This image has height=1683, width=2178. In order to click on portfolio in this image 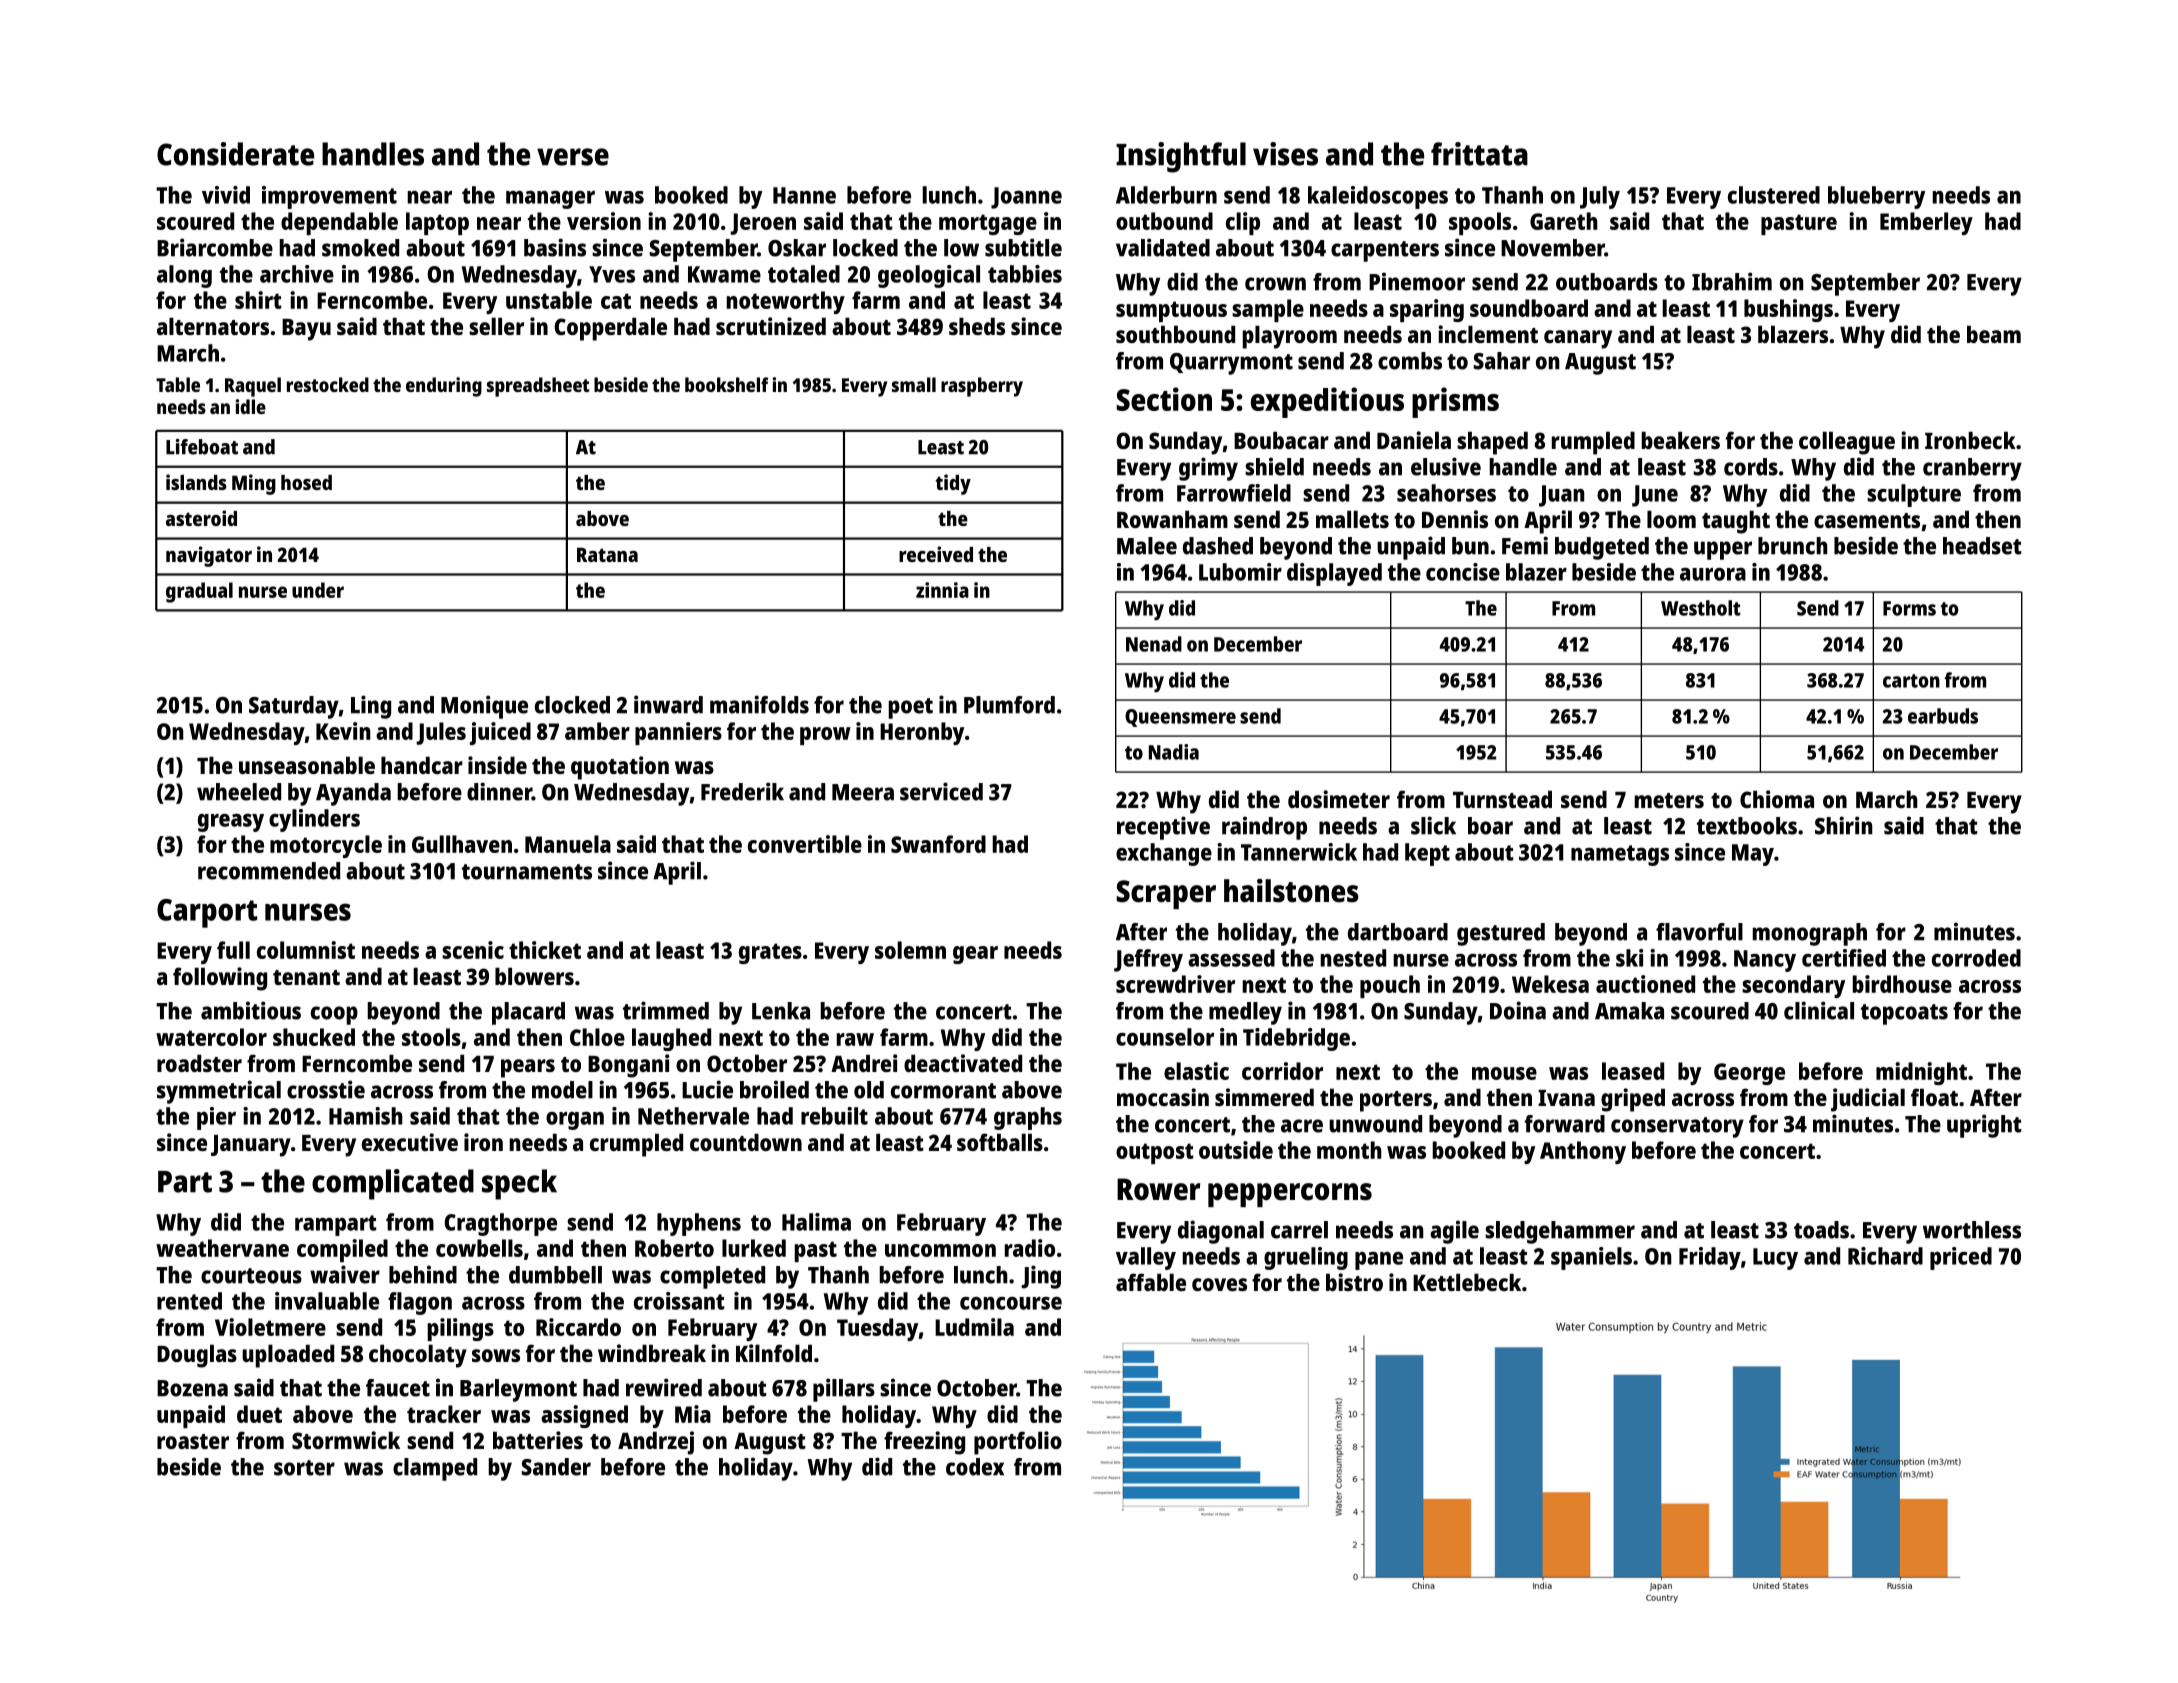, I will do `click(1018, 1443)`.
